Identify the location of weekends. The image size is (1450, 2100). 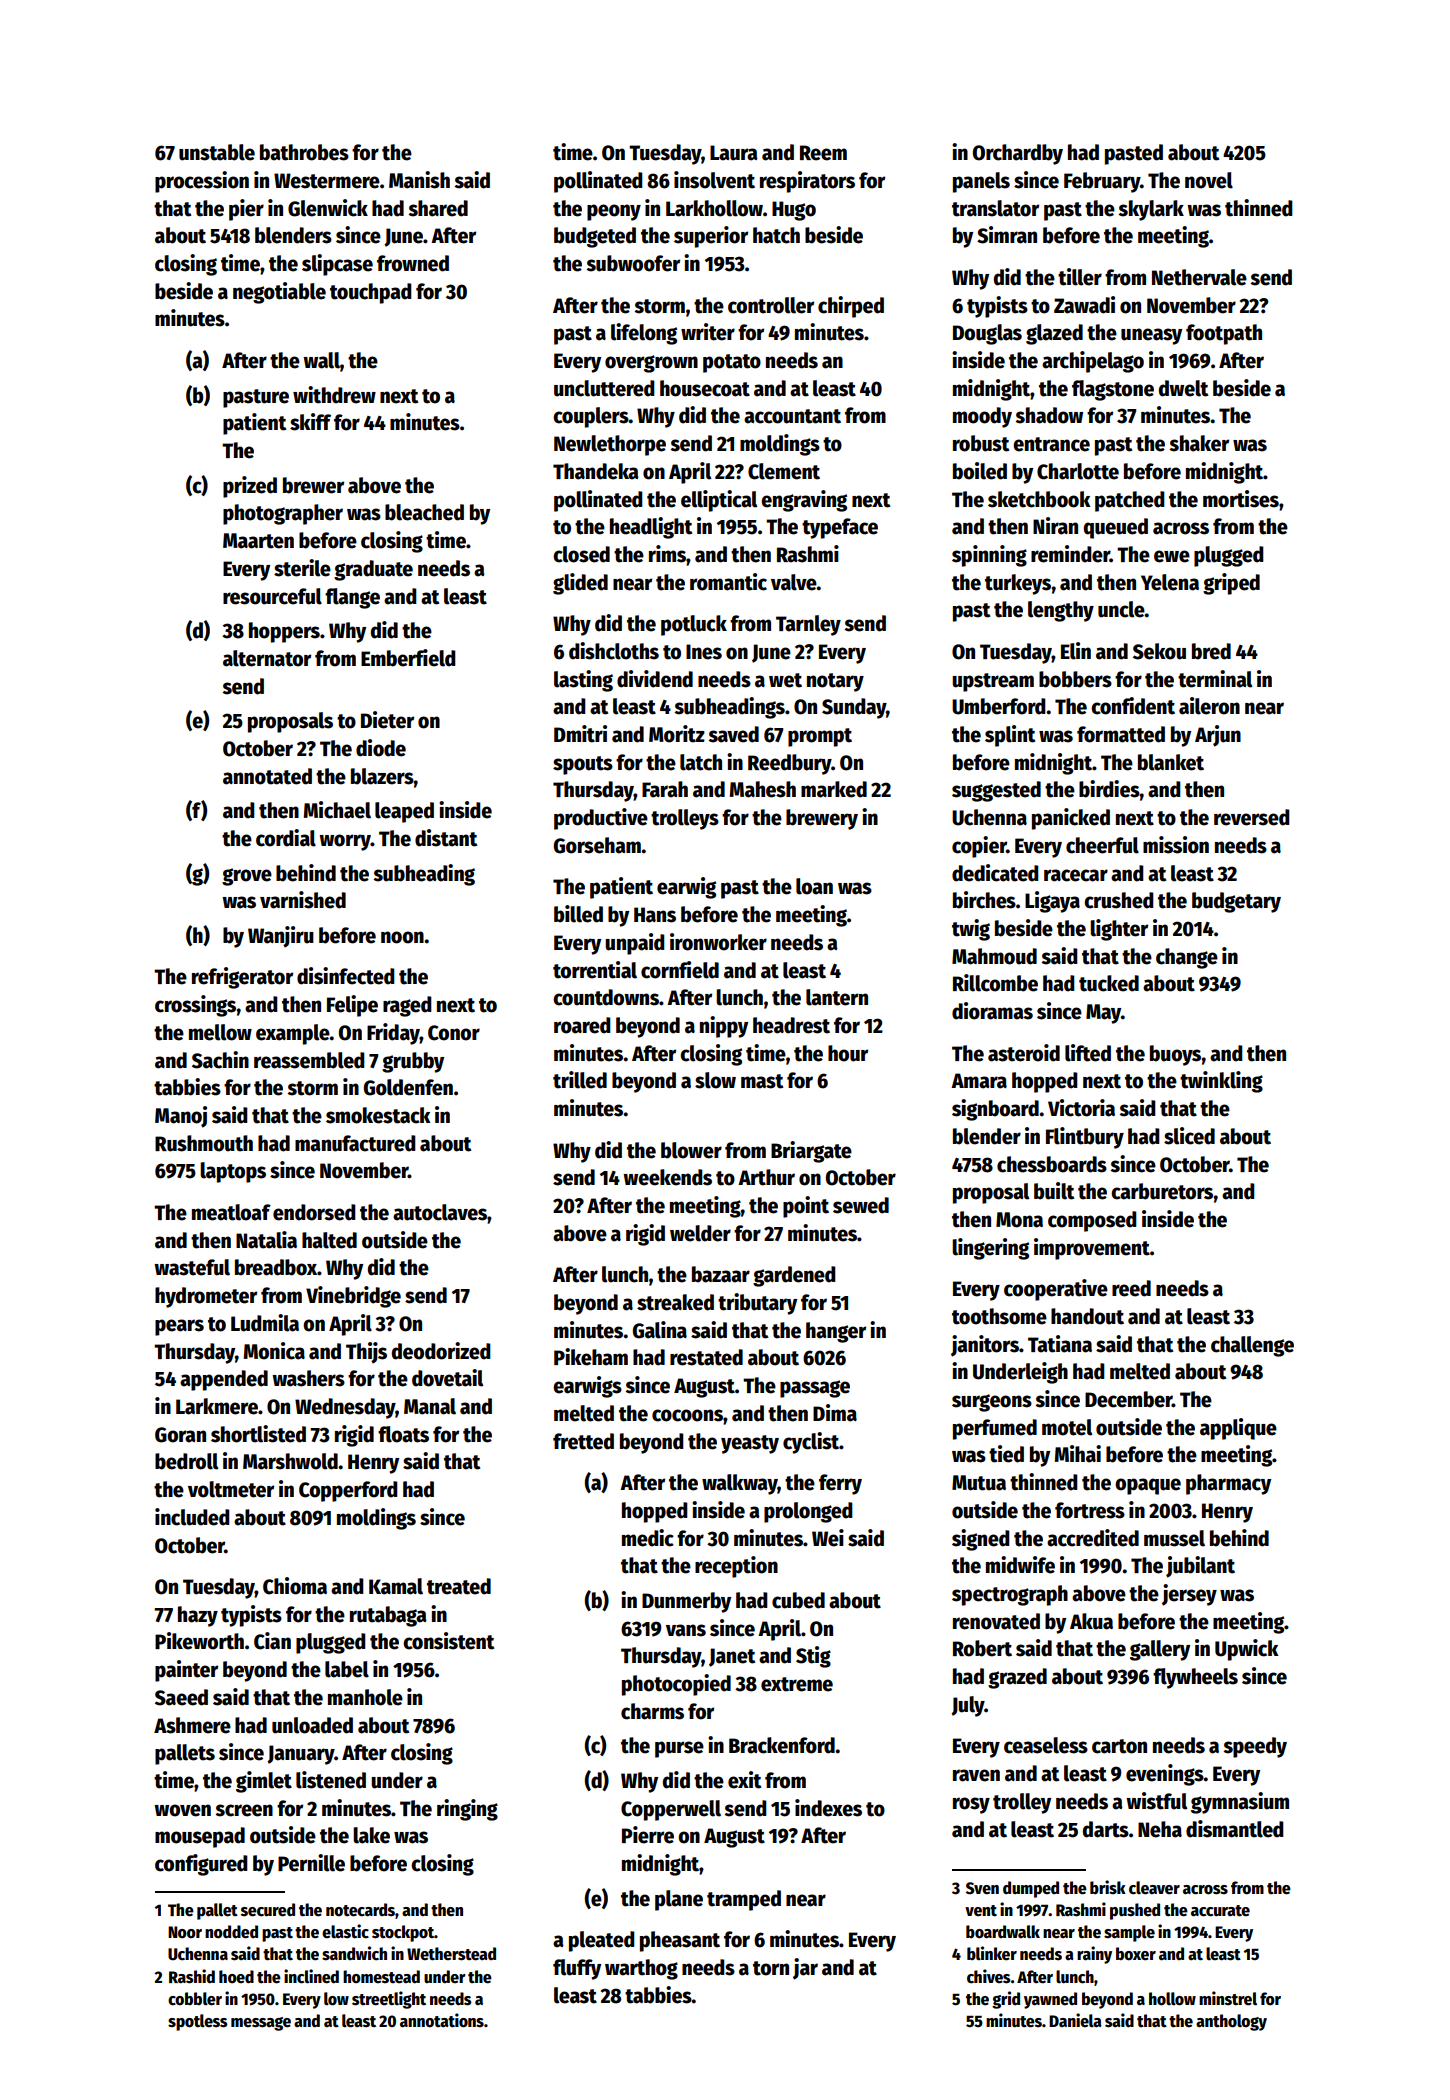
(667, 1177).
